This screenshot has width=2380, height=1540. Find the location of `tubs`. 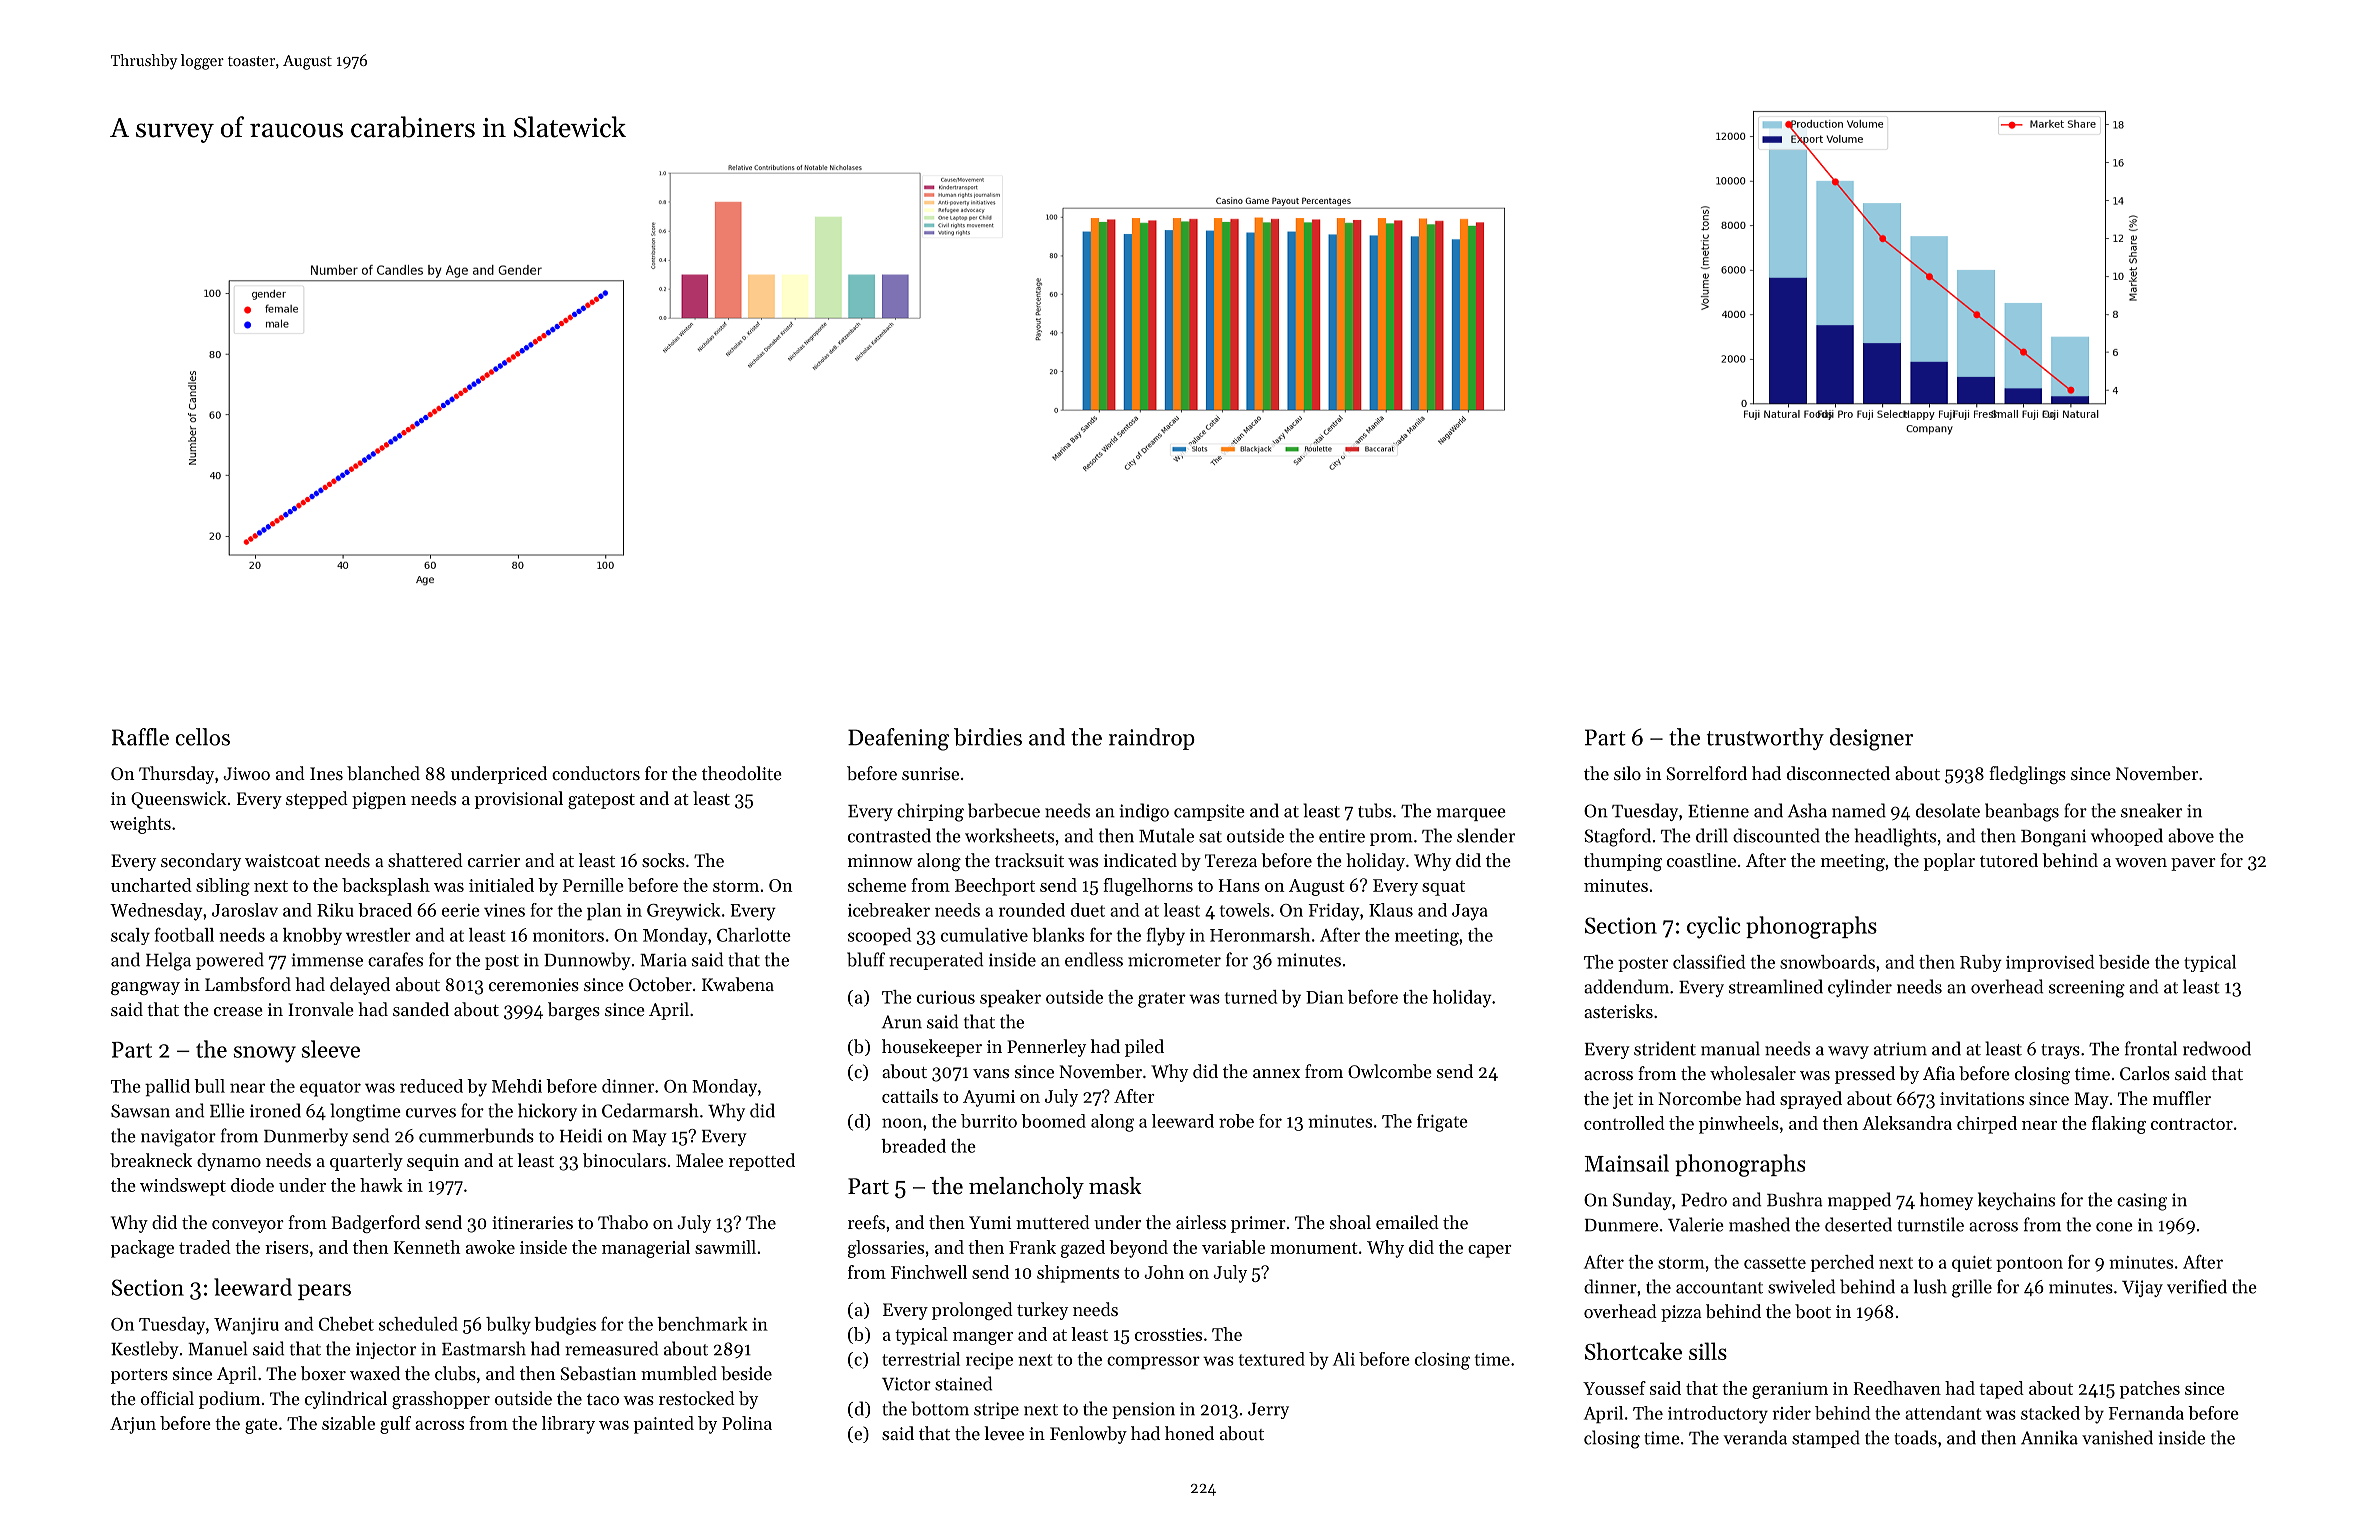

tubs is located at coordinates (1375, 810).
